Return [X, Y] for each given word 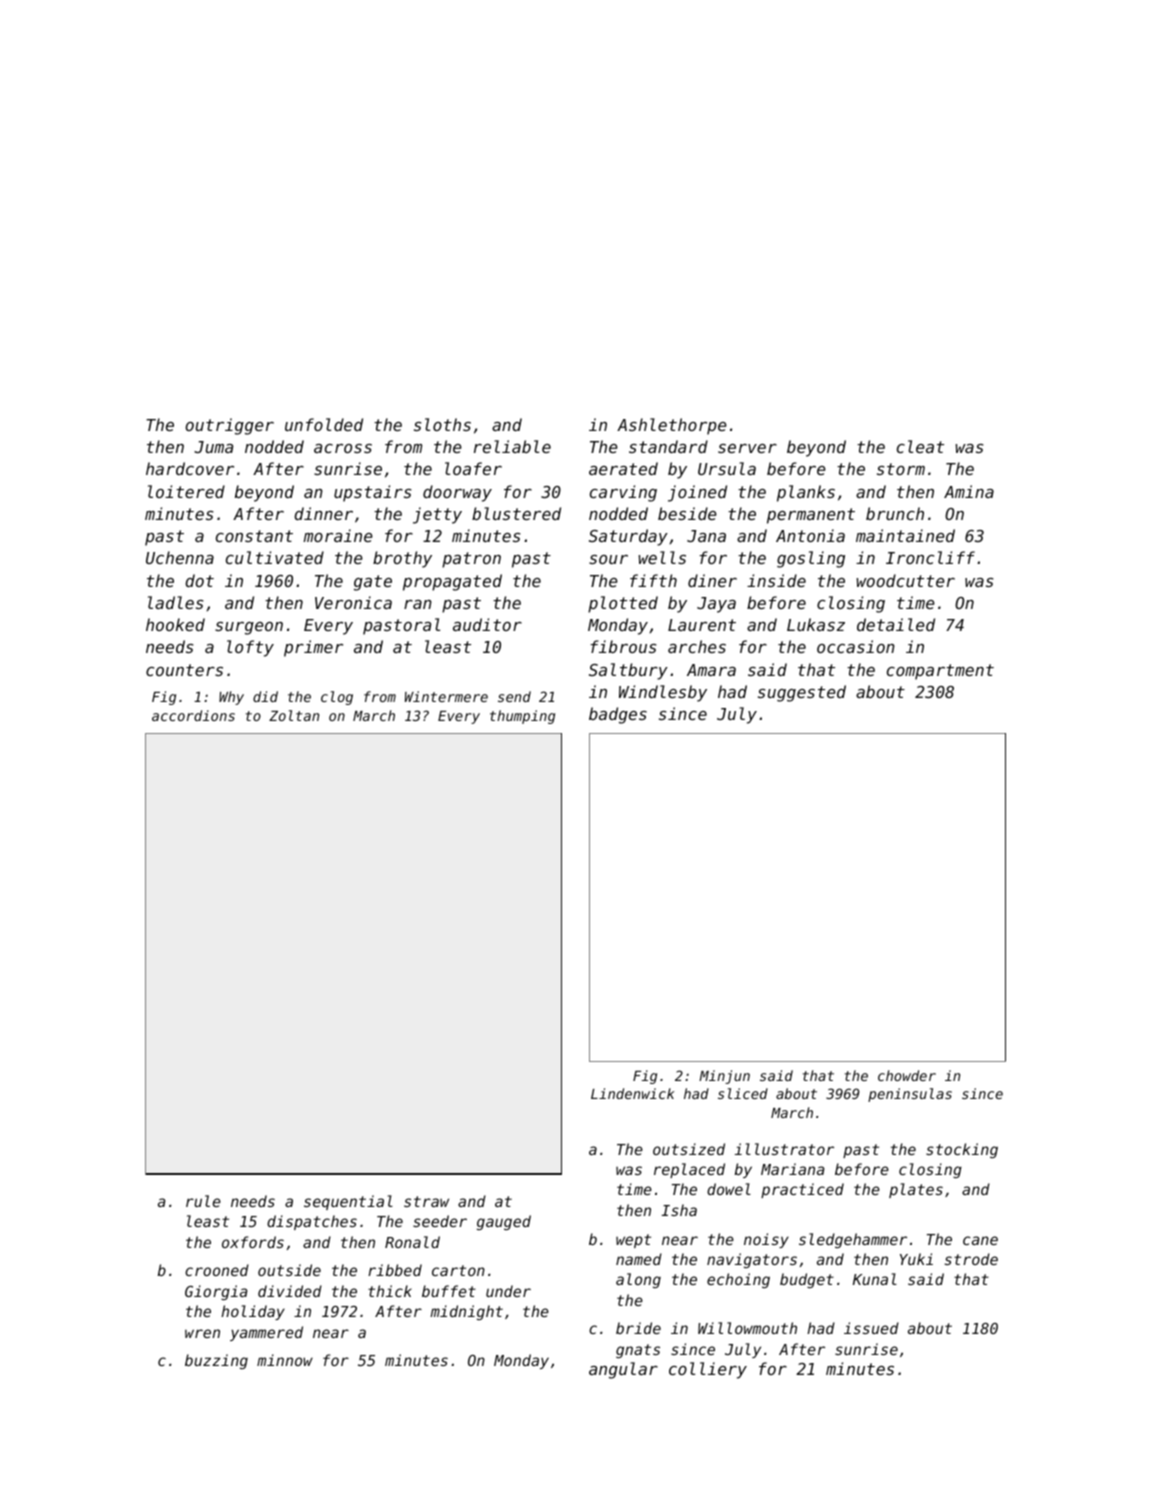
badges [618, 715]
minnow [285, 1360]
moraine [338, 535]
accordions [193, 715]
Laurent [702, 625]
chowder [907, 1075]
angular [623, 1370]
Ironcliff [930, 557]
